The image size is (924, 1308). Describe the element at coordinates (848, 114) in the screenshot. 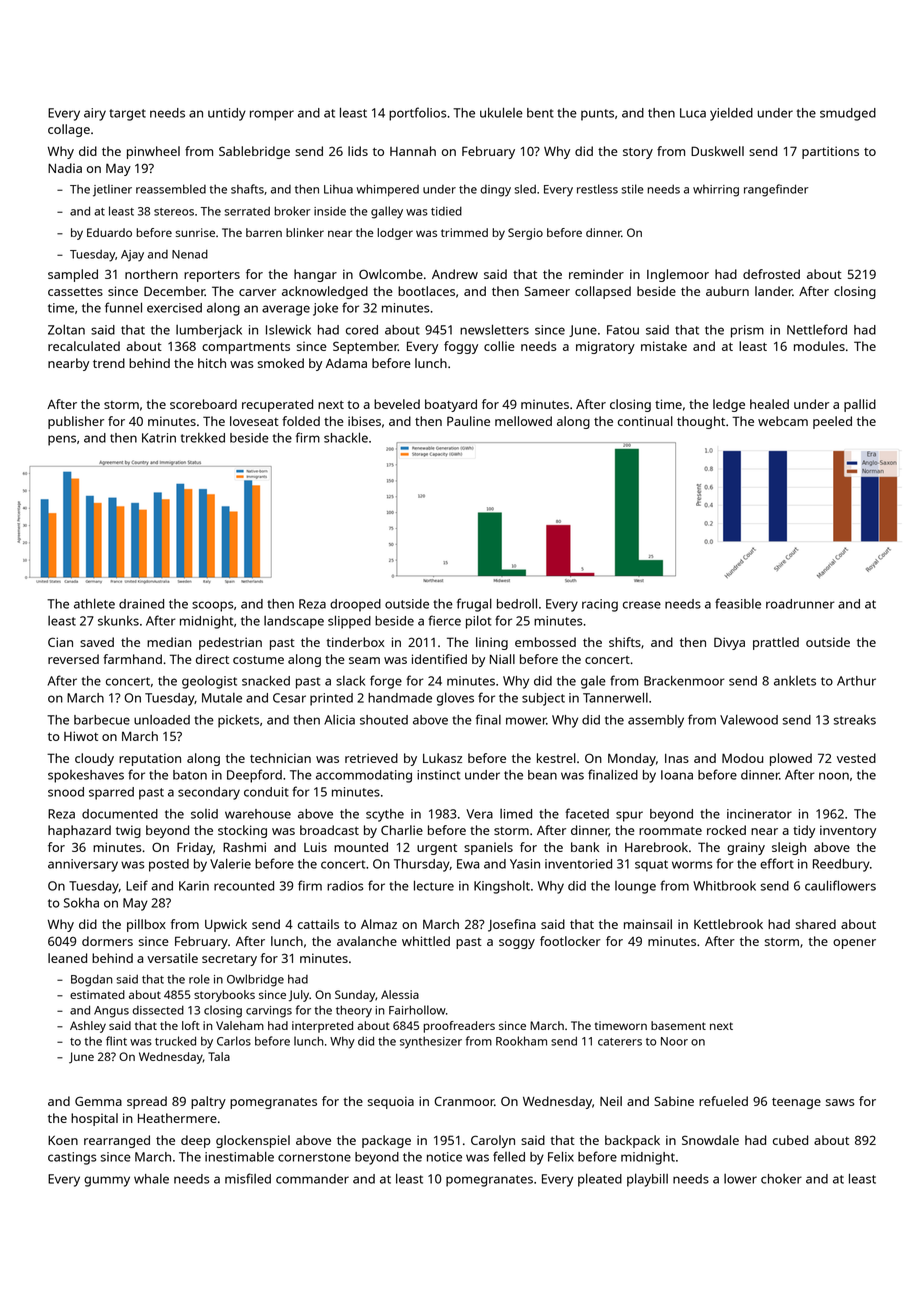

I see `smudged` at that location.
